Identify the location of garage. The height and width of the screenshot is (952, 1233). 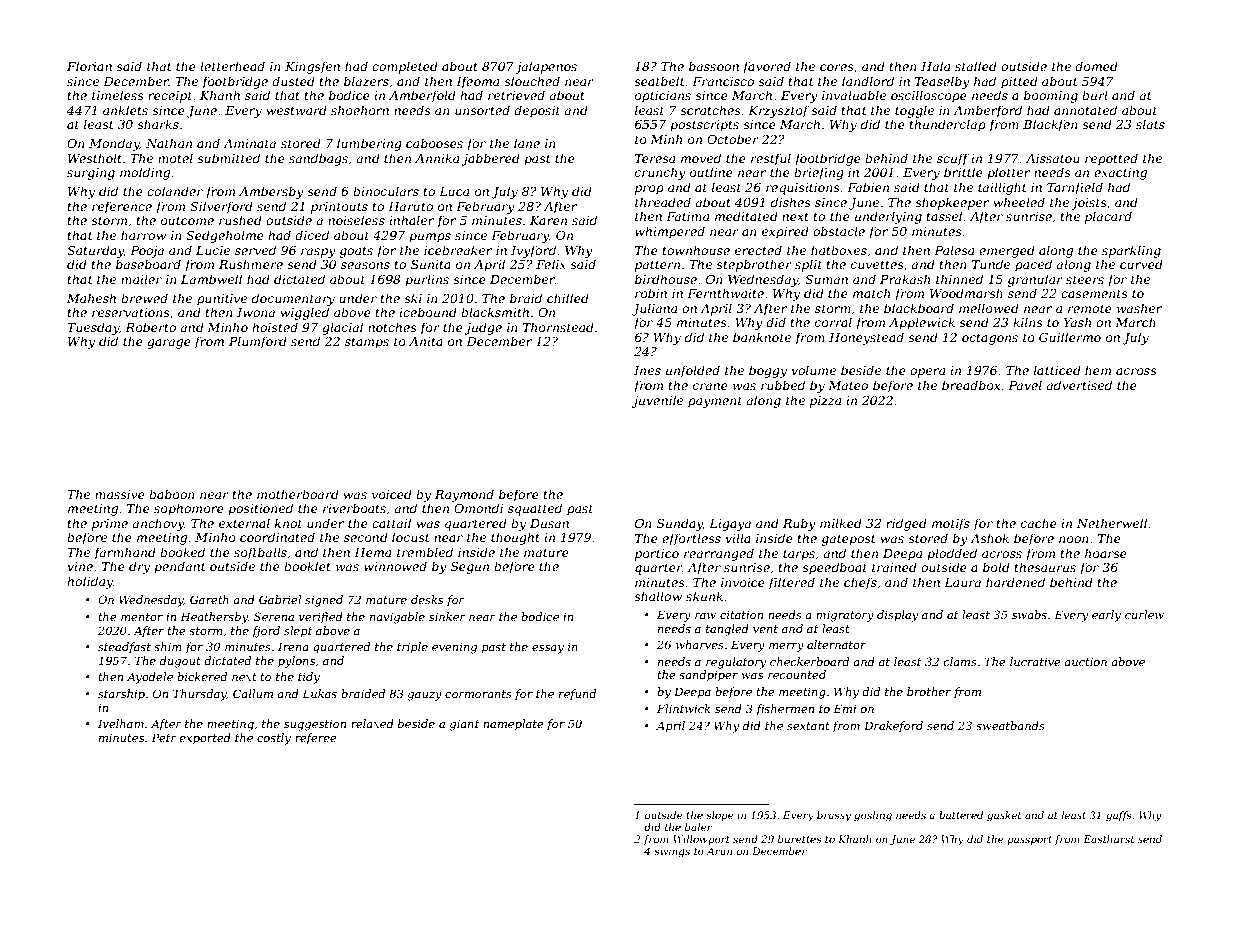
(169, 344).
